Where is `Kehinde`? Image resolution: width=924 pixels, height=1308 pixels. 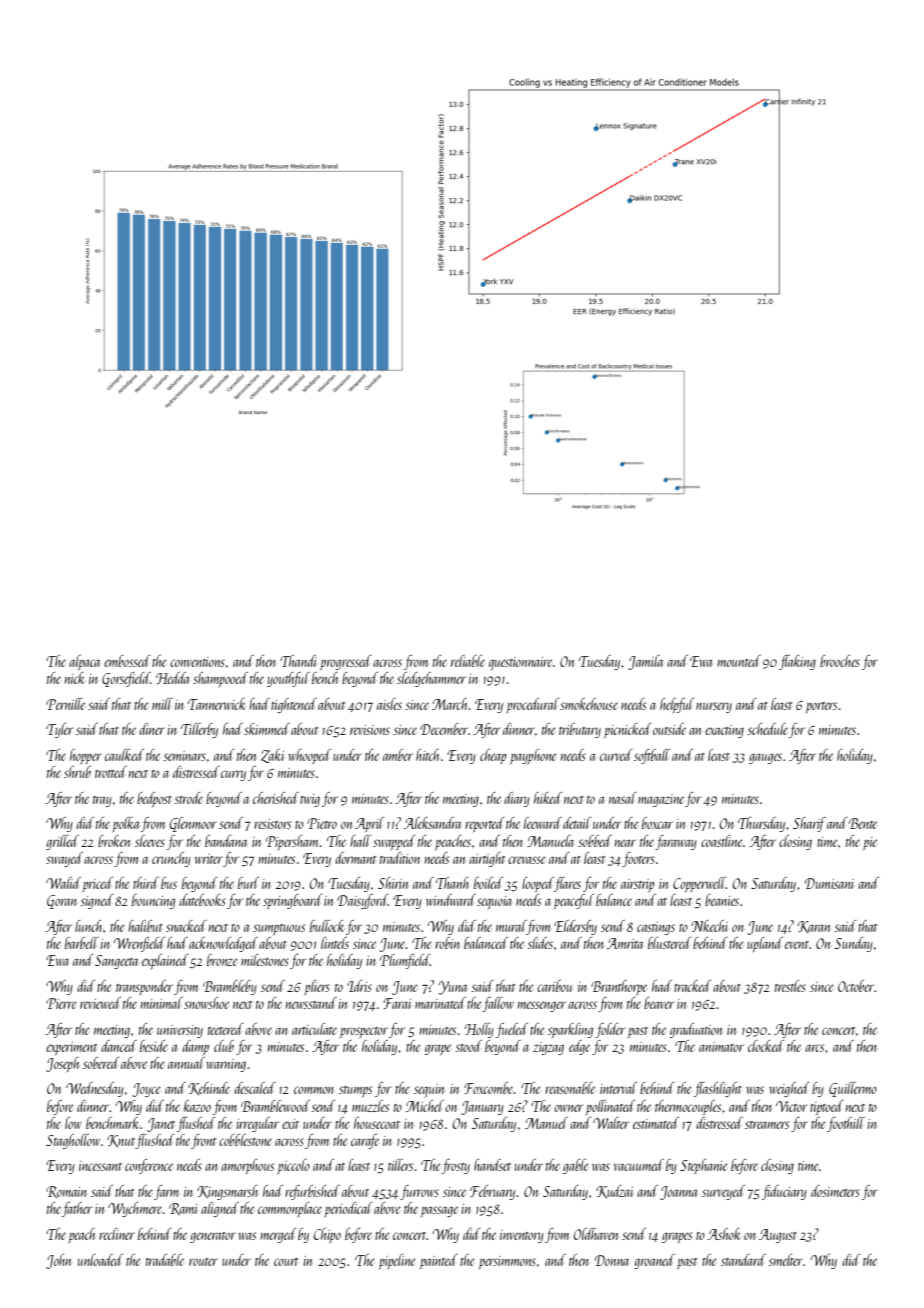 Kehinde is located at coordinates (209, 1089).
